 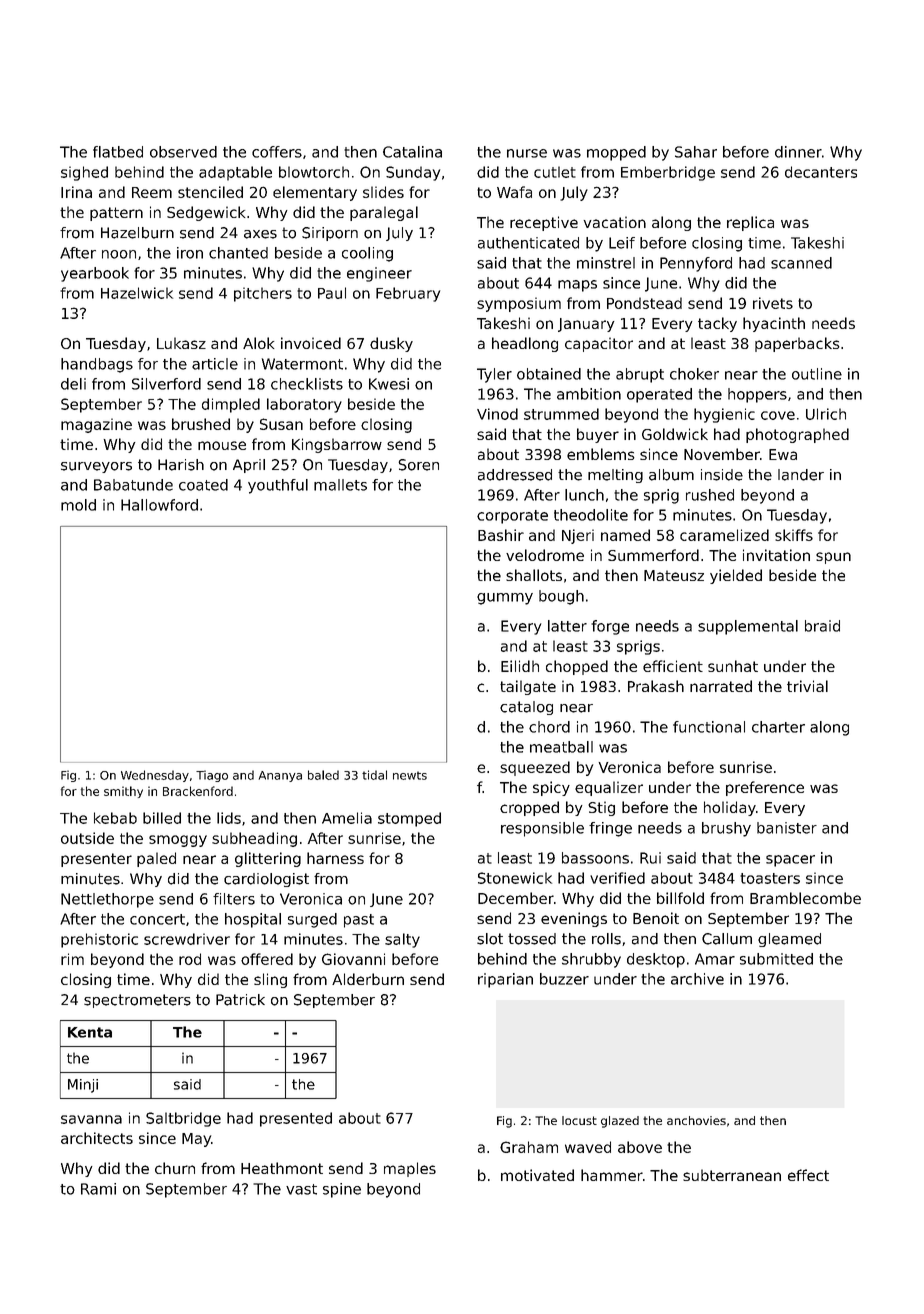 I want to click on Tiago, so click(x=212, y=776).
